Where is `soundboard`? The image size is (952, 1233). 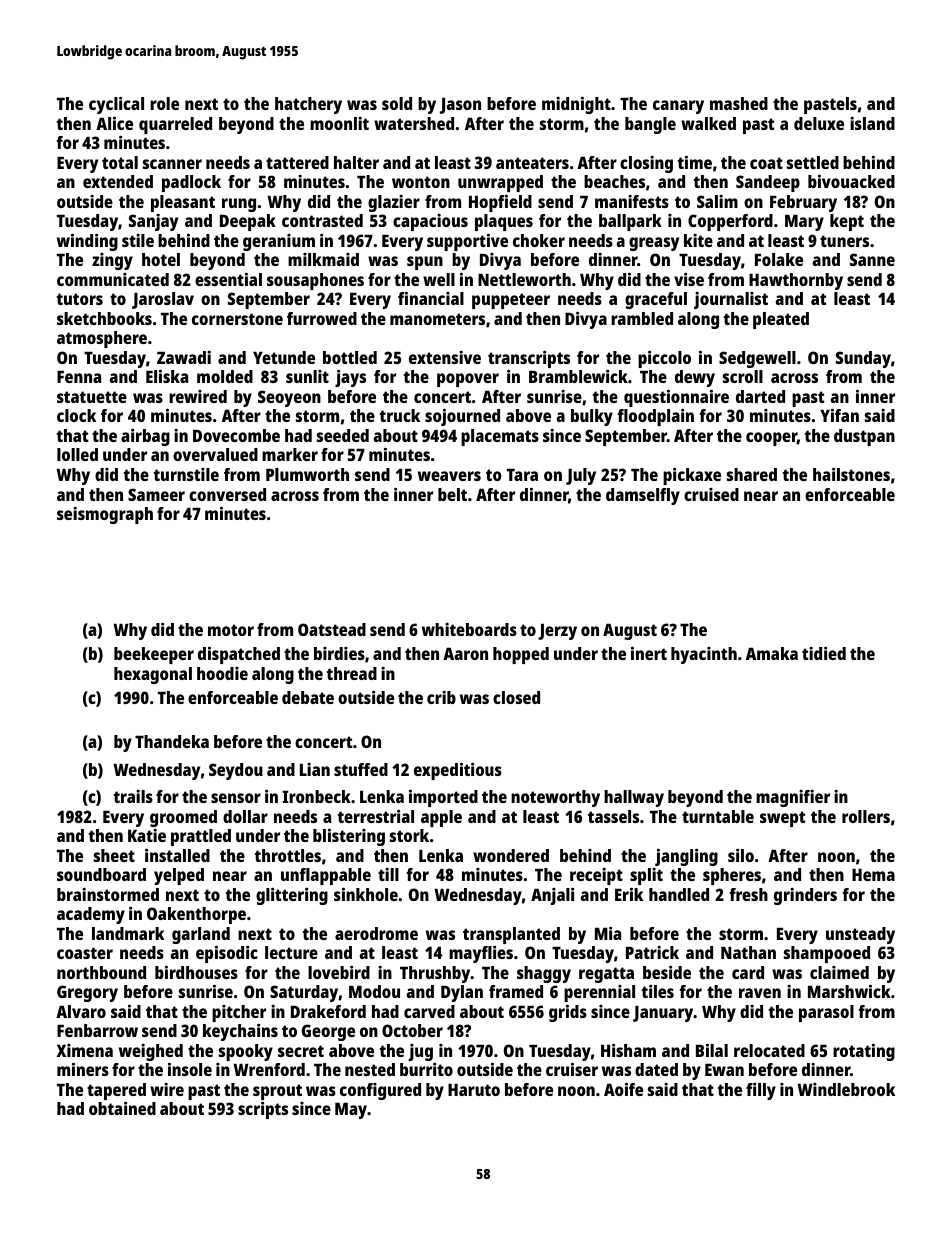 soundboard is located at coordinates (101, 874).
